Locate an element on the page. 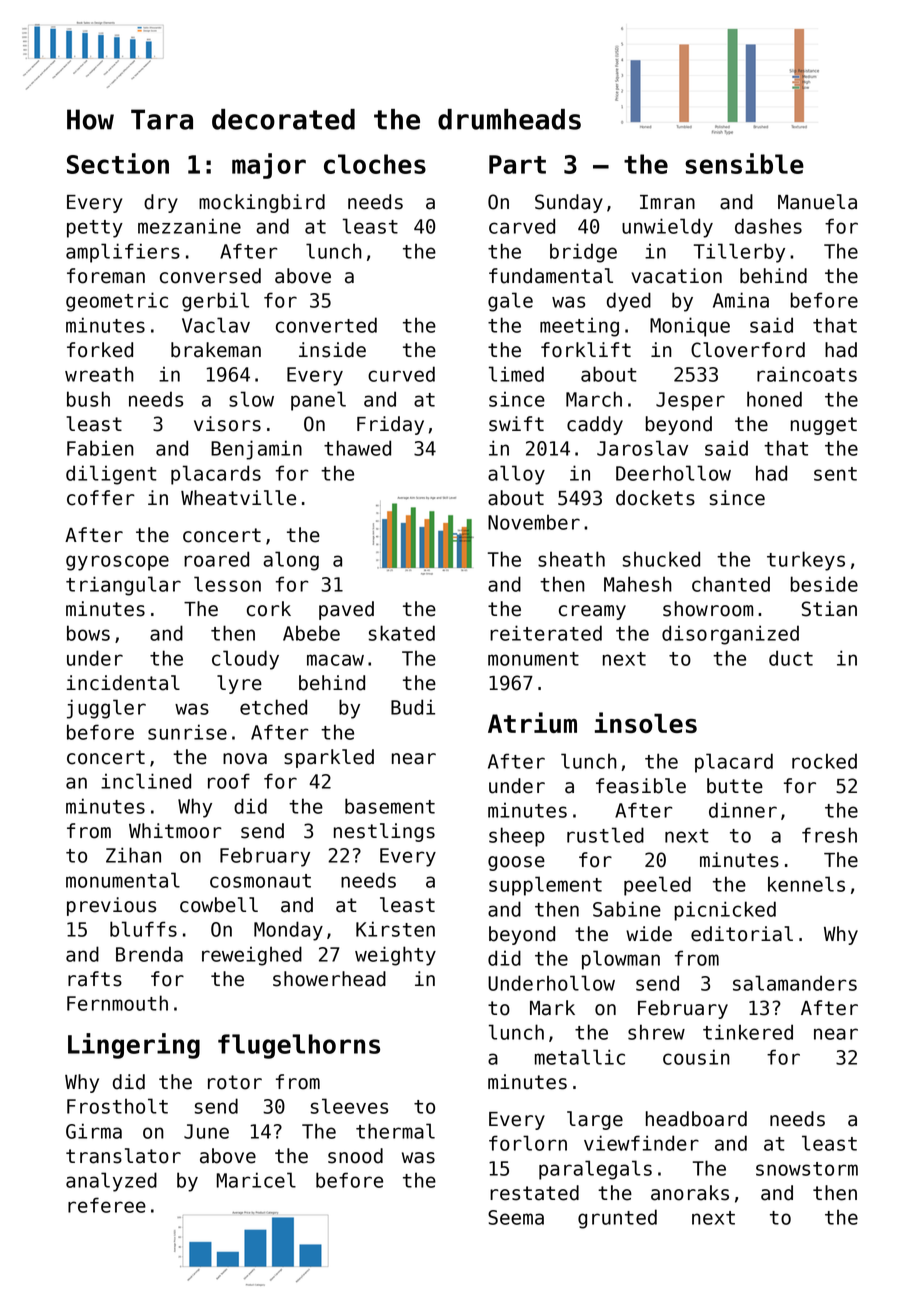 This page has width=924, height=1311. turkeys is located at coordinates (806, 561).
